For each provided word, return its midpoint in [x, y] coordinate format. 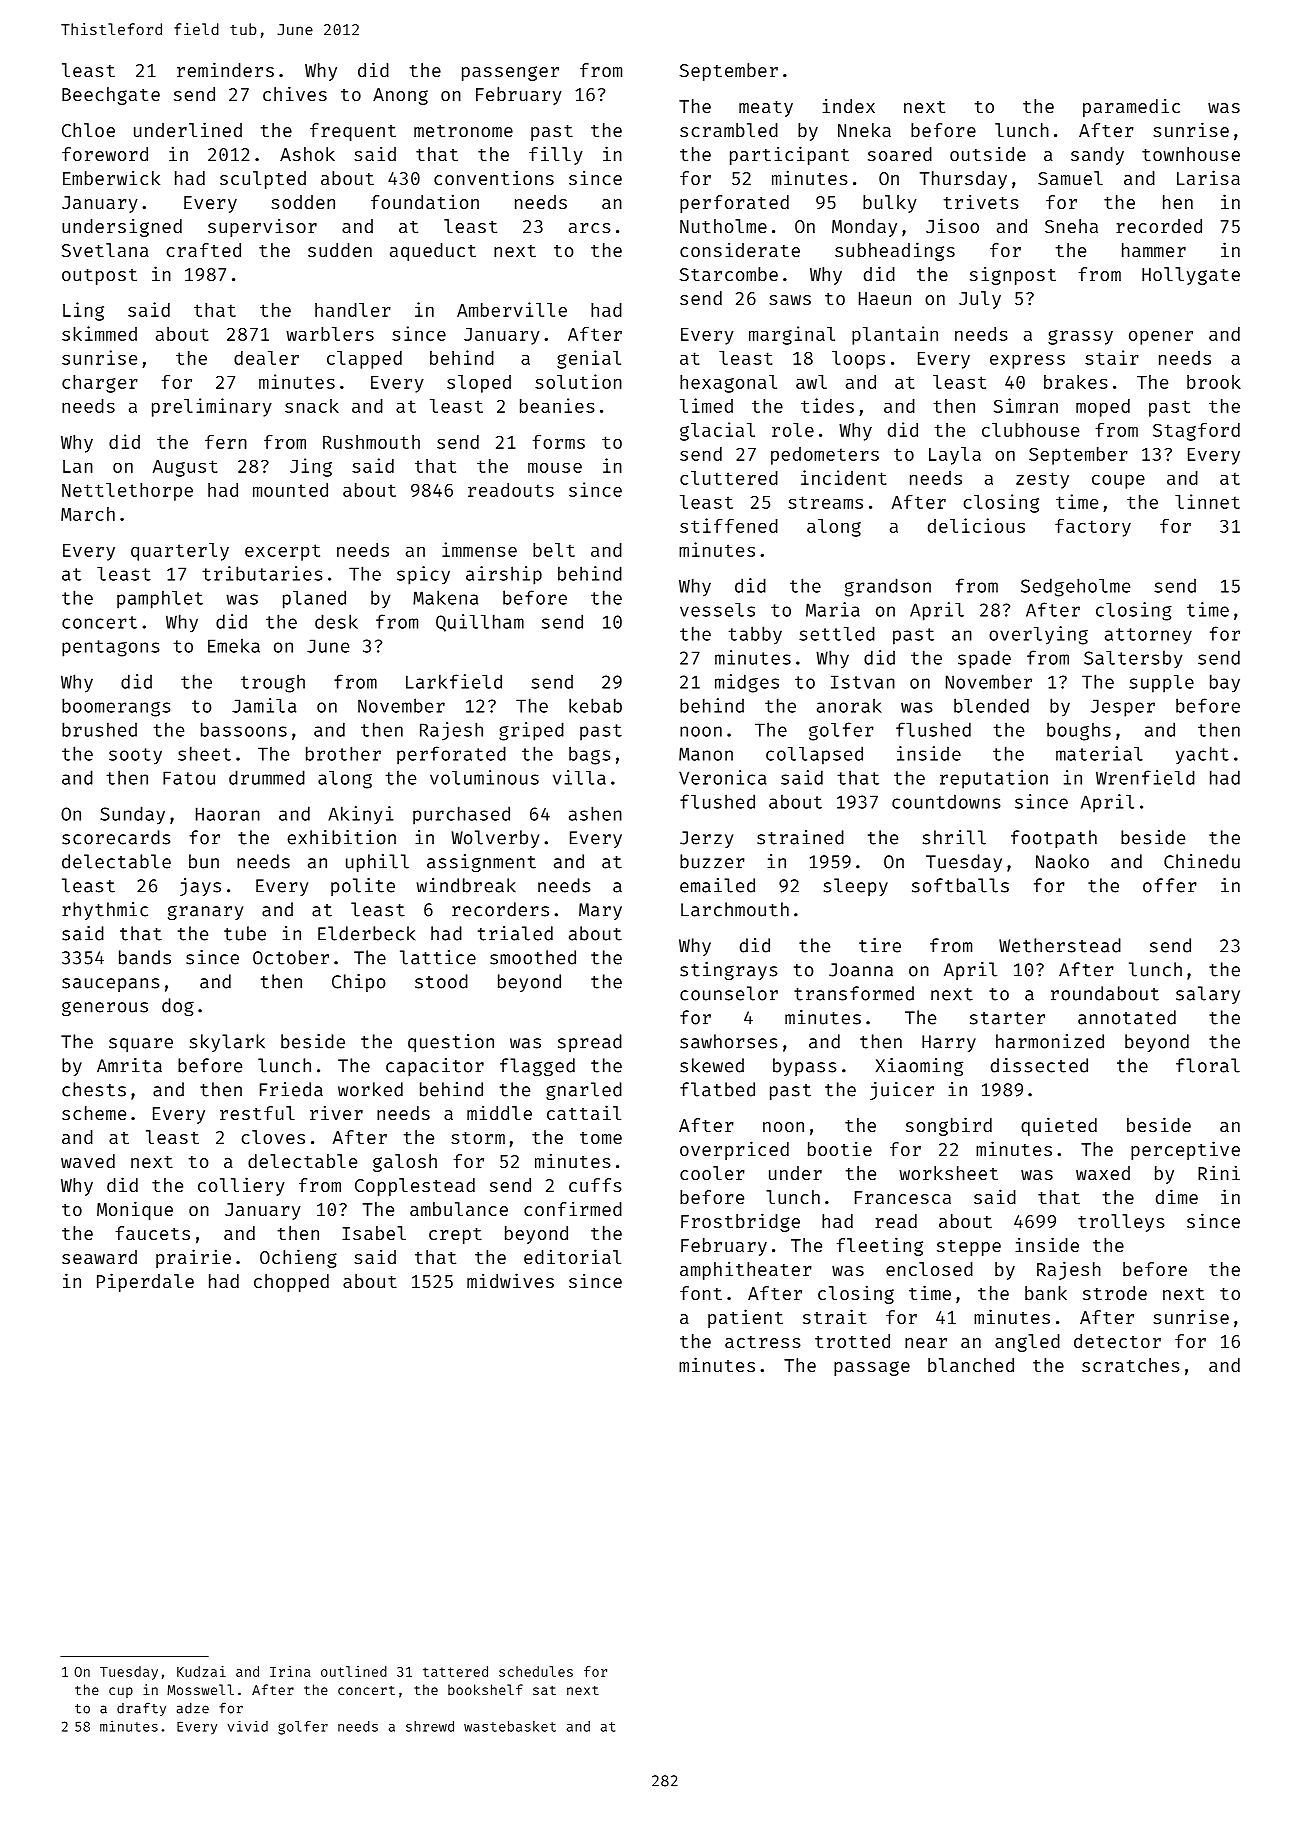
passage [872, 1368]
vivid [248, 1726]
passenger [510, 73]
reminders [225, 69]
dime [1177, 1196]
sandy [1097, 156]
